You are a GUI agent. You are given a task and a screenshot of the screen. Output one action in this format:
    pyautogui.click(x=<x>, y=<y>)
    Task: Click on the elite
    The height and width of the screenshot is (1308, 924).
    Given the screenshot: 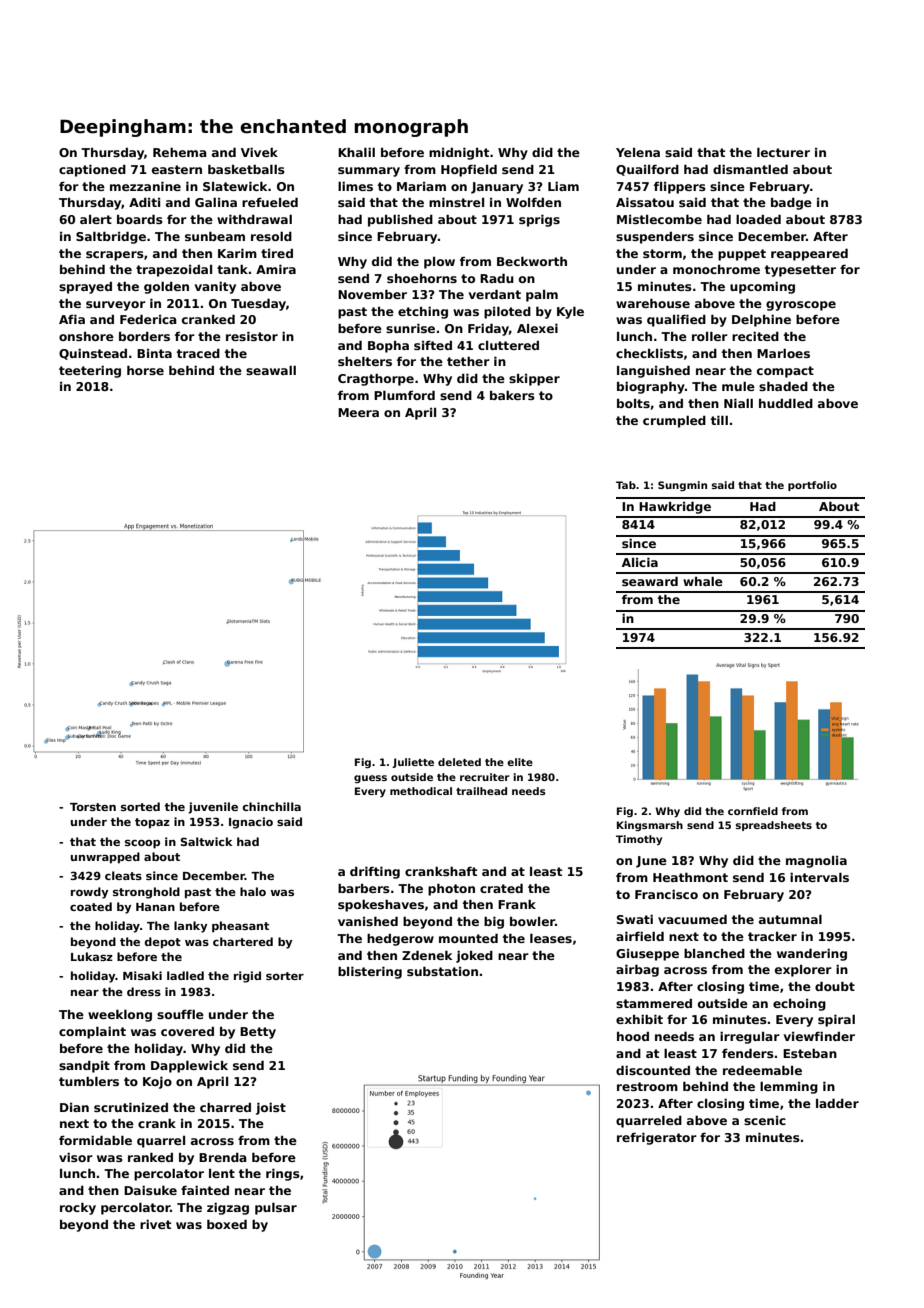 What is the action you would take?
    pyautogui.click(x=520, y=762)
